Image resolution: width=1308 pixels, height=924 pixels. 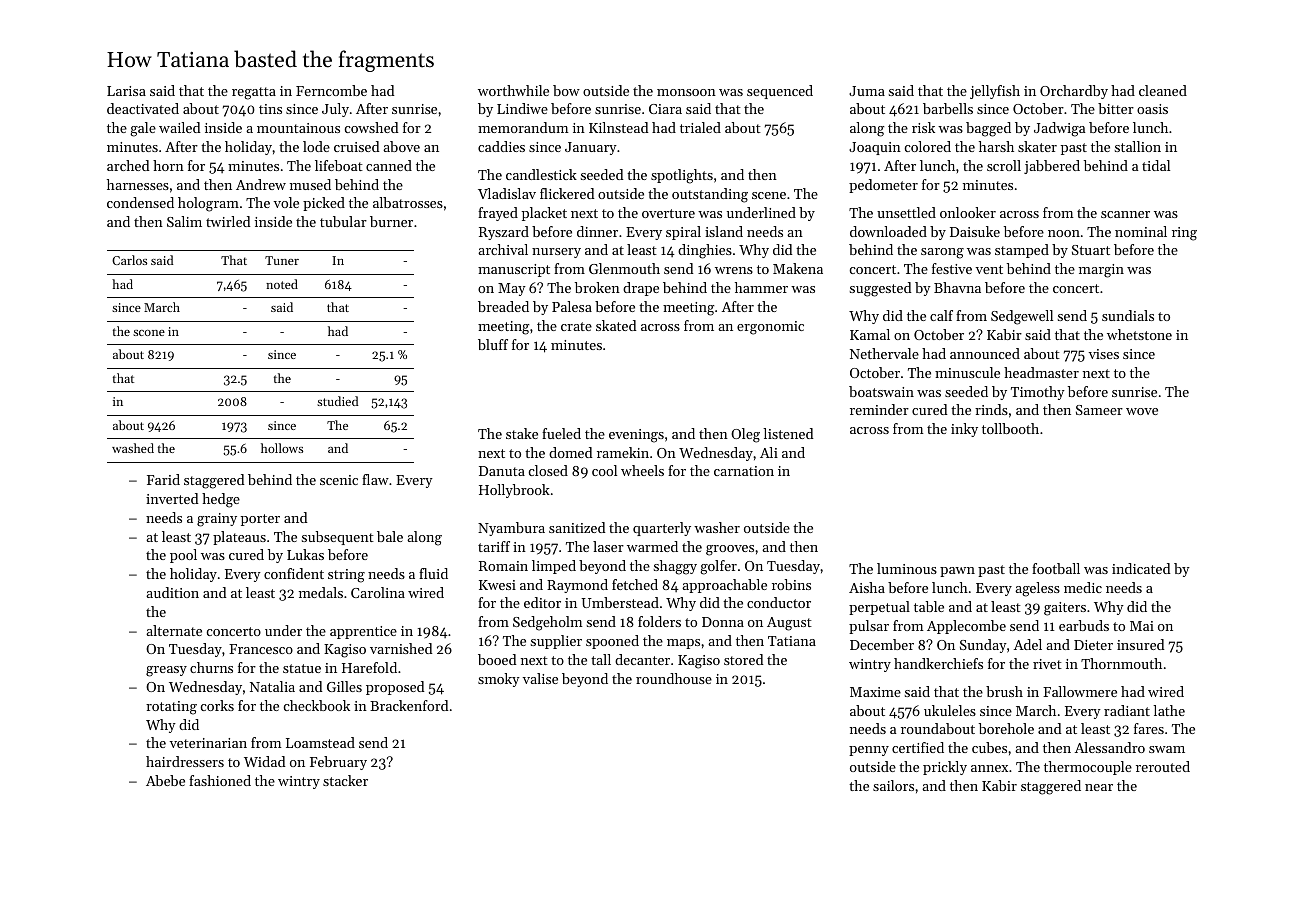 What do you see at coordinates (1128, 315) in the page?
I see `sundials` at bounding box center [1128, 315].
